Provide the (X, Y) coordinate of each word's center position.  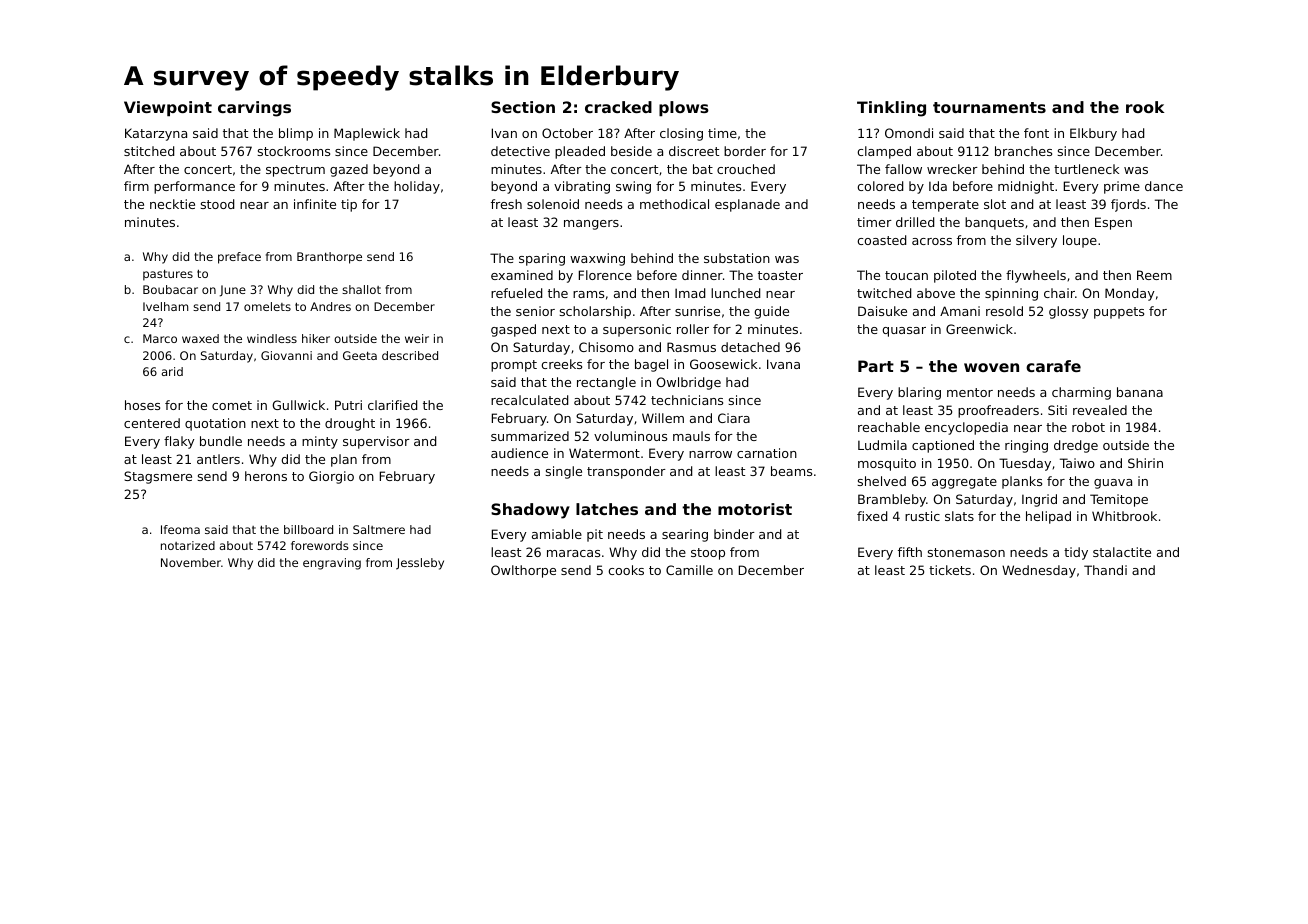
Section (523, 107)
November (191, 562)
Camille (689, 570)
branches (1023, 151)
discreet (694, 151)
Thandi (1105, 570)
